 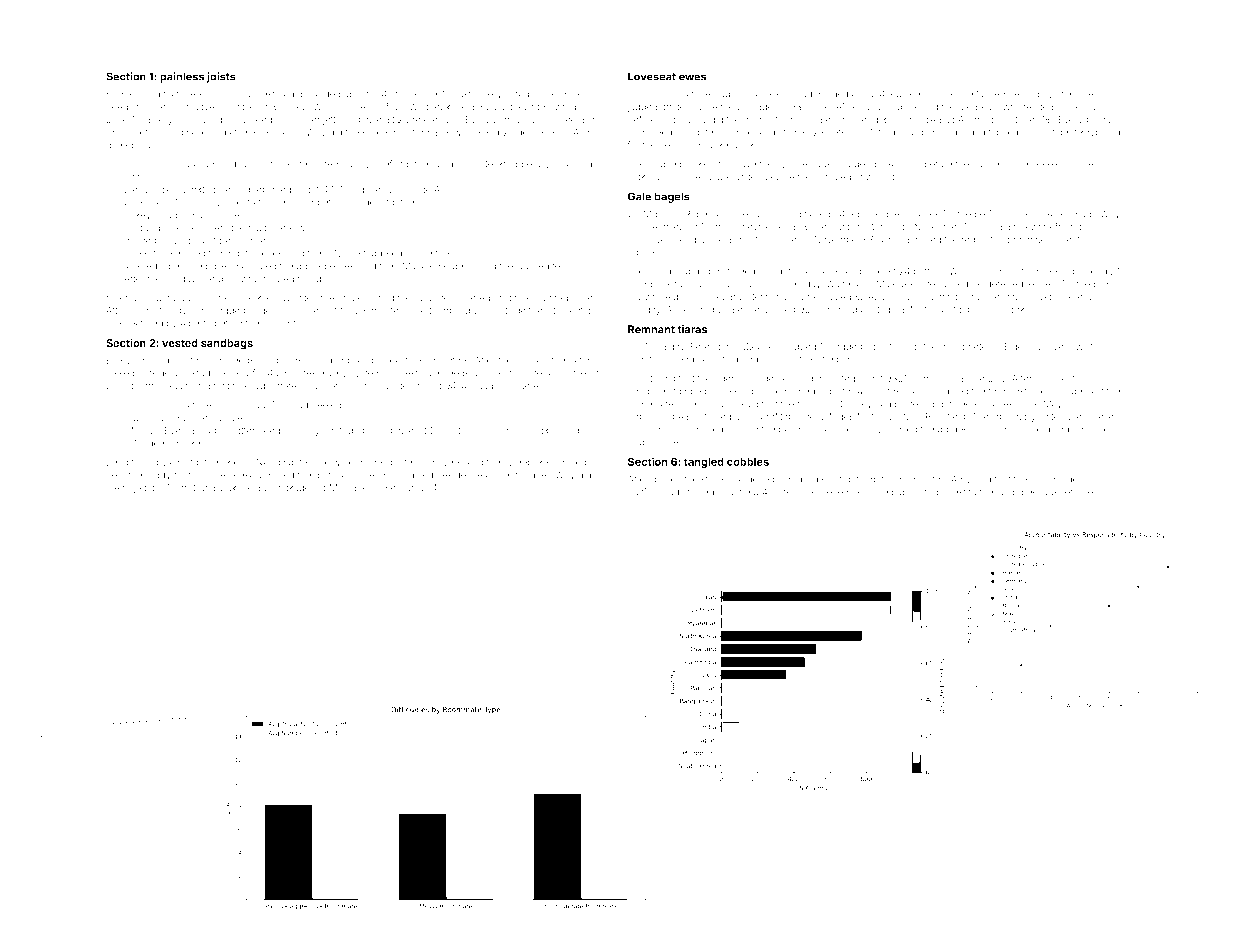 What do you see at coordinates (236, 120) in the page?
I see `diary` at bounding box center [236, 120].
